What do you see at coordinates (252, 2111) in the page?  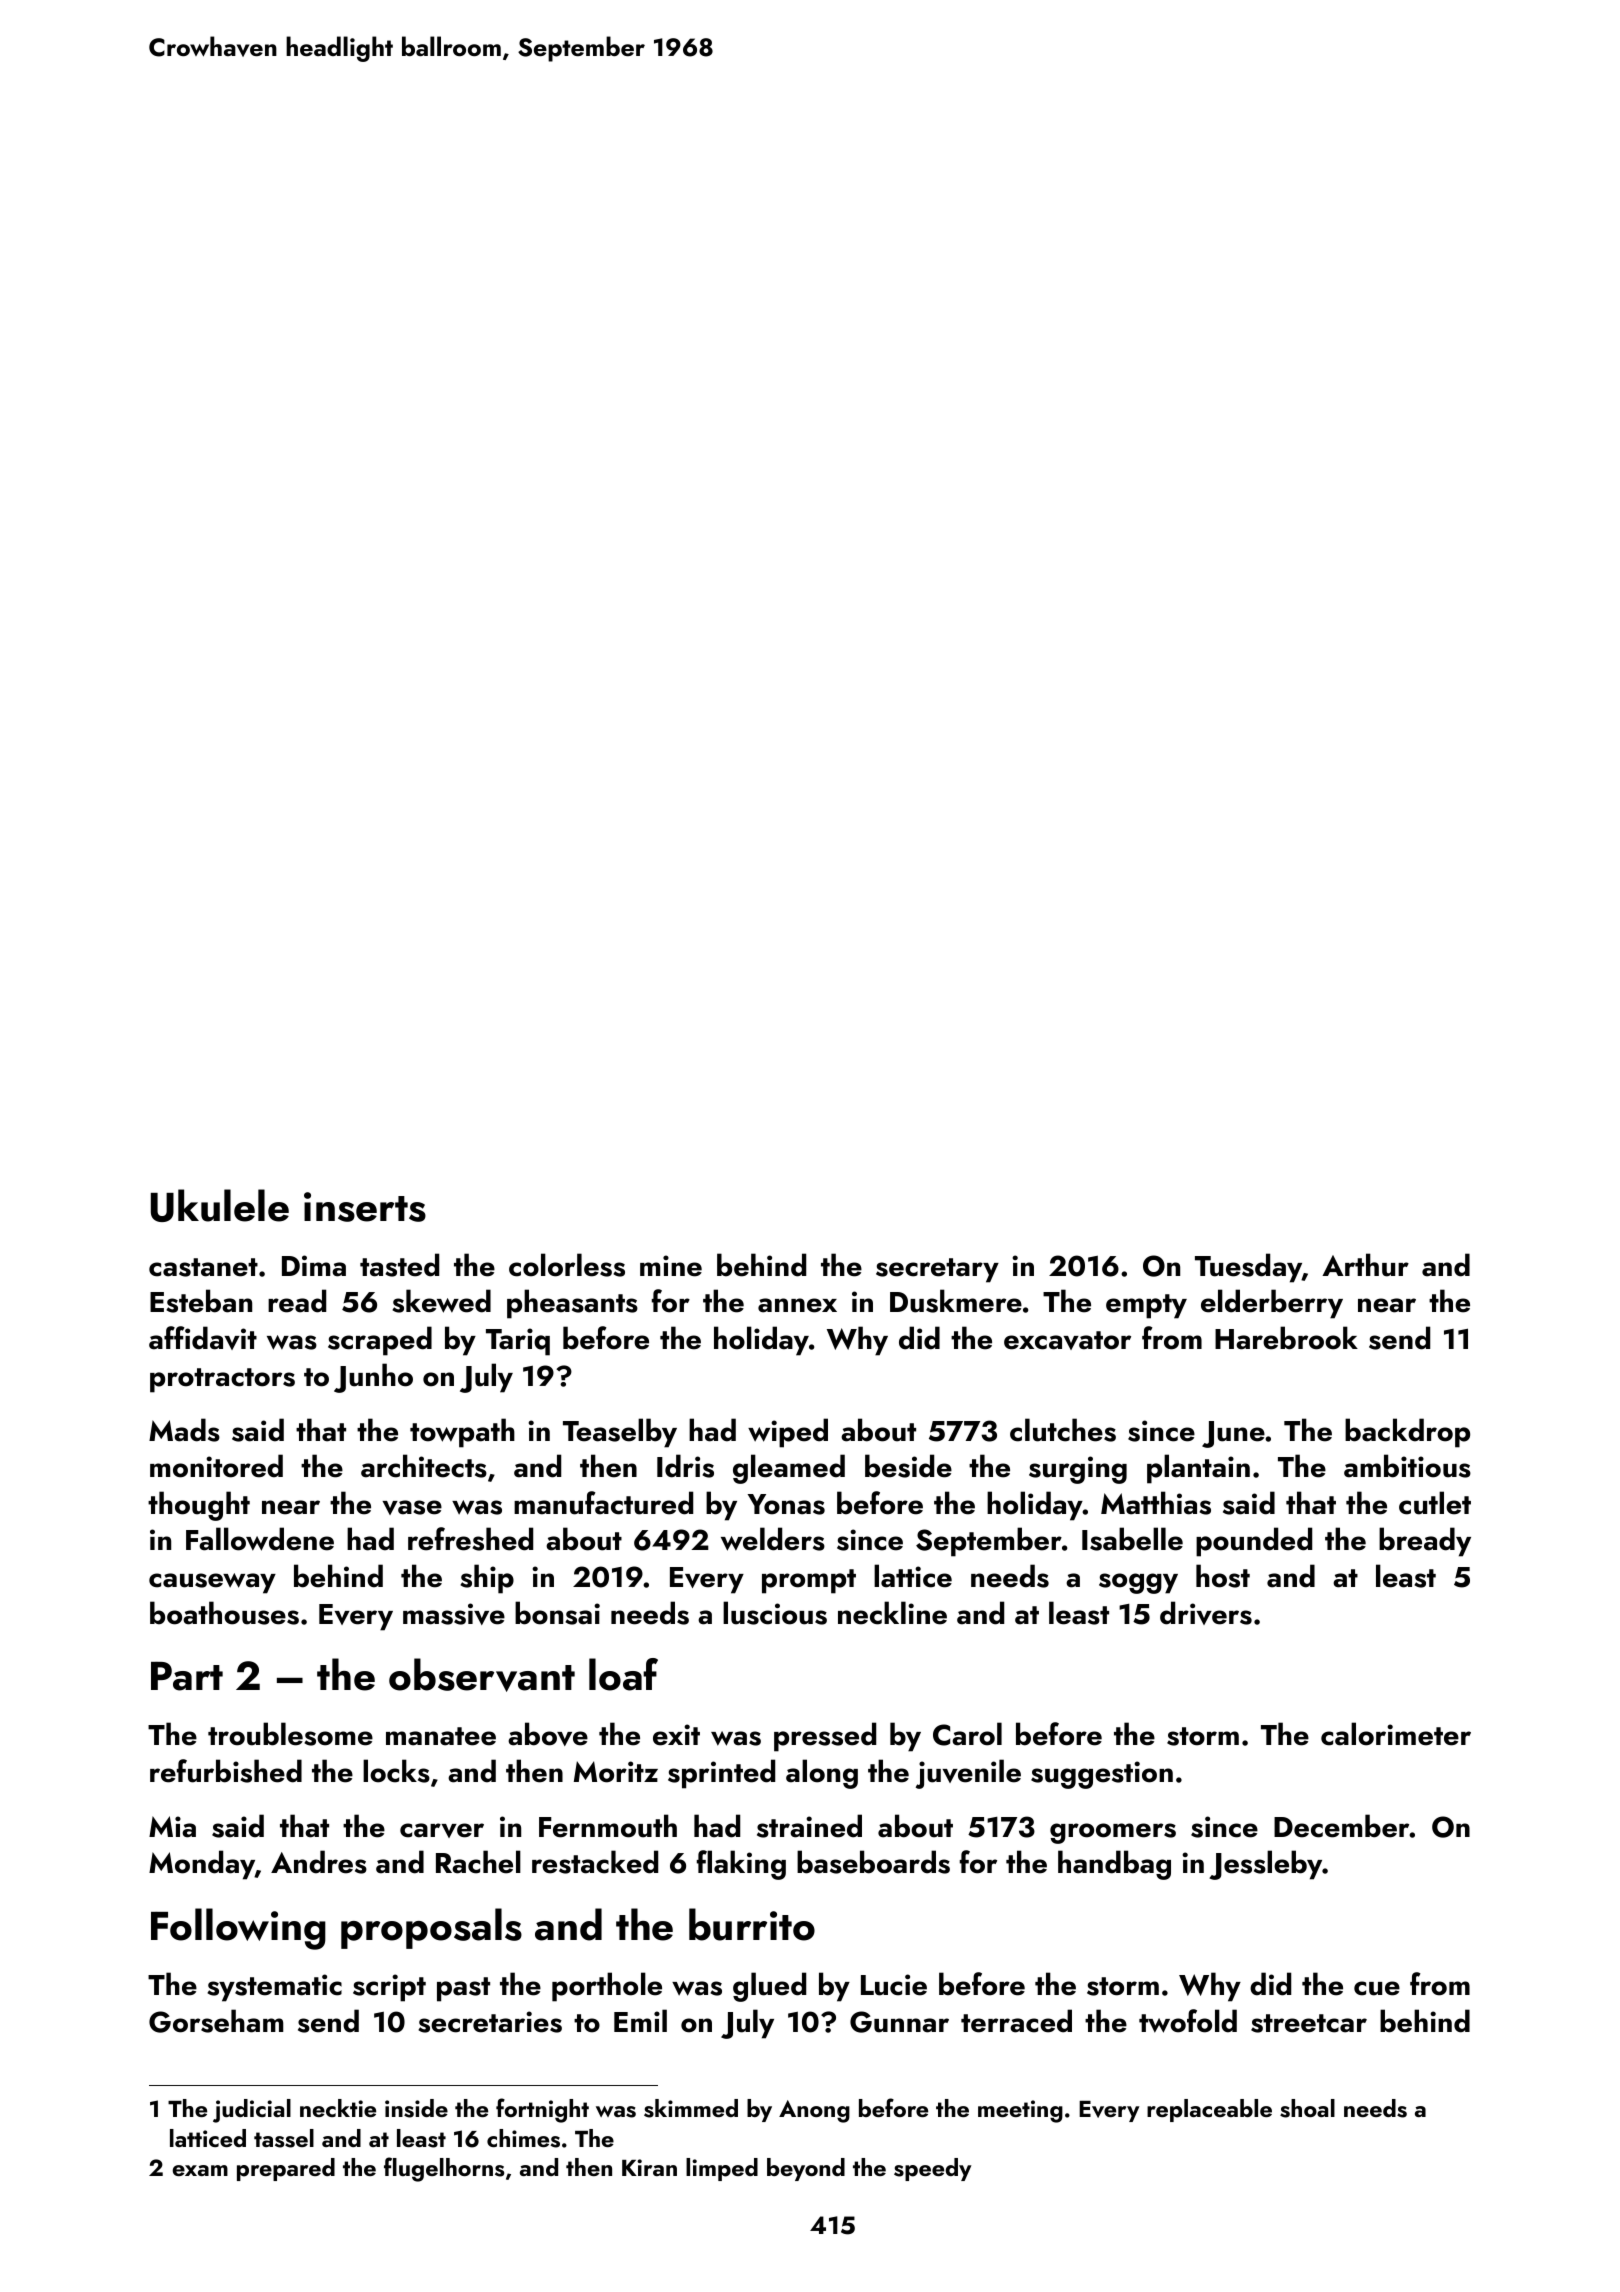 I see `judicial` at bounding box center [252, 2111].
